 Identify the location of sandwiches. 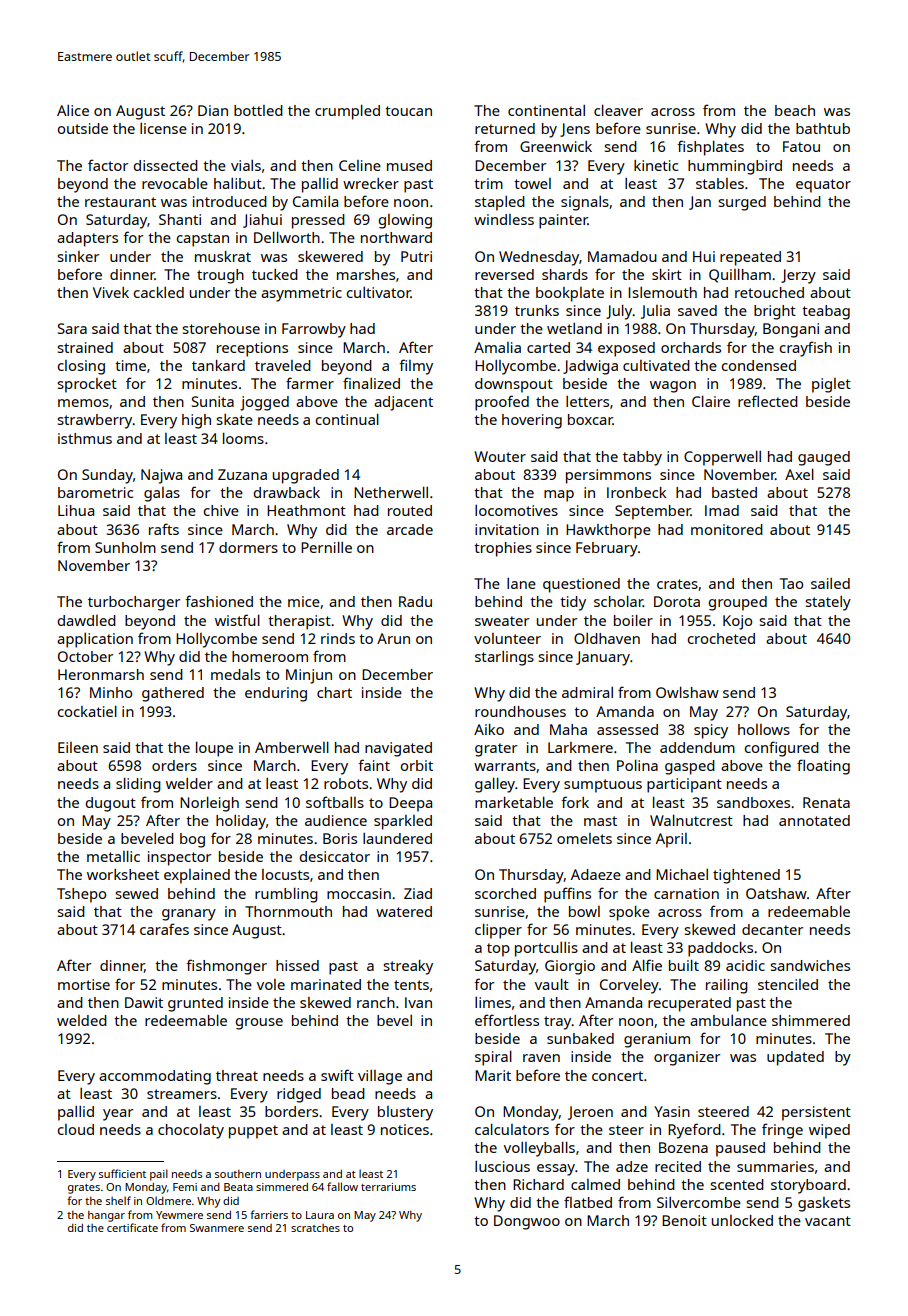
(810, 965).
